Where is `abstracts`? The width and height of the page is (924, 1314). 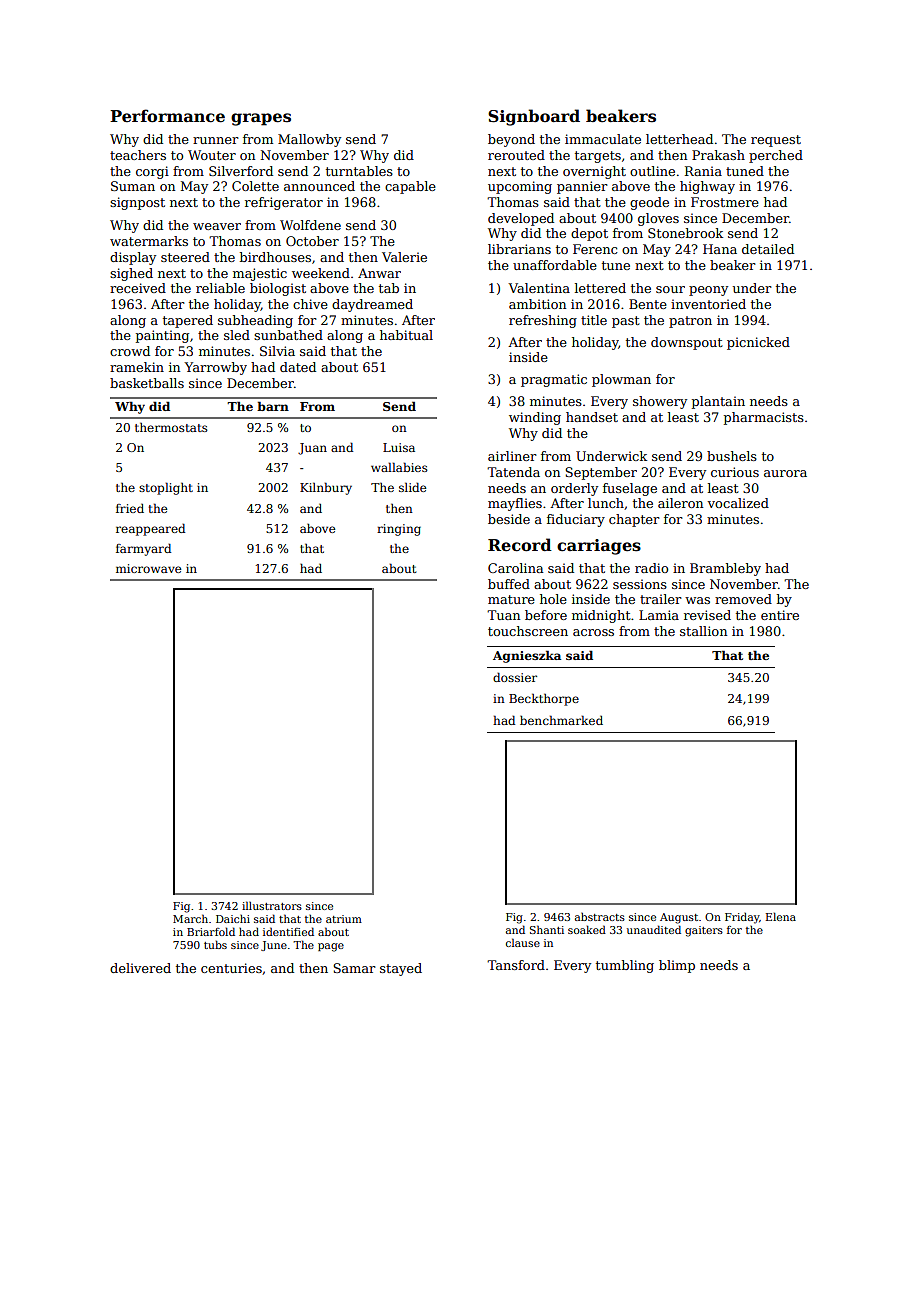 abstracts is located at coordinates (600, 916).
